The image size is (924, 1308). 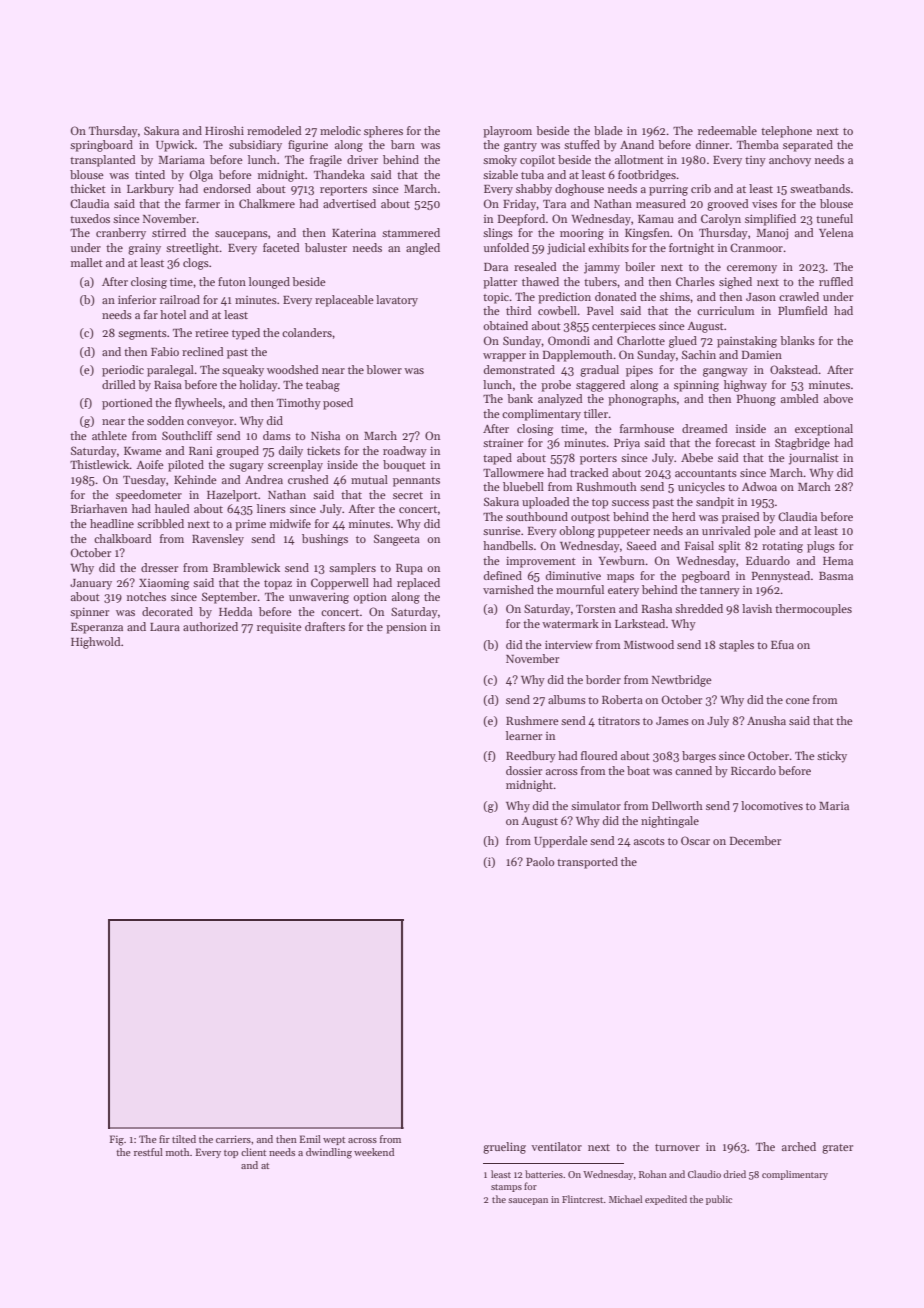 What do you see at coordinates (832, 757) in the screenshot?
I see `sticky` at bounding box center [832, 757].
